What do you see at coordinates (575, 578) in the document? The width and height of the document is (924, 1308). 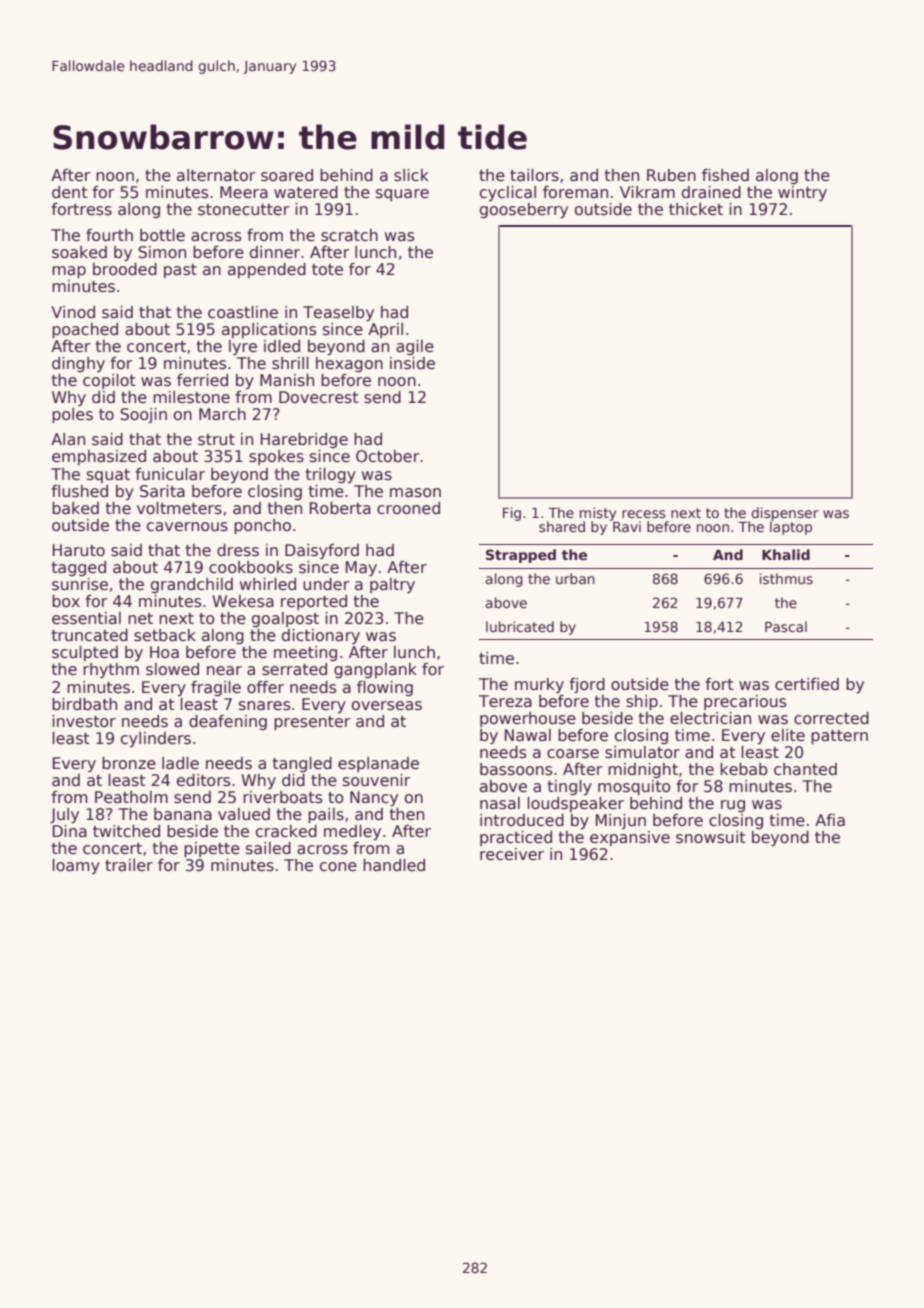 I see `urban` at bounding box center [575, 578].
